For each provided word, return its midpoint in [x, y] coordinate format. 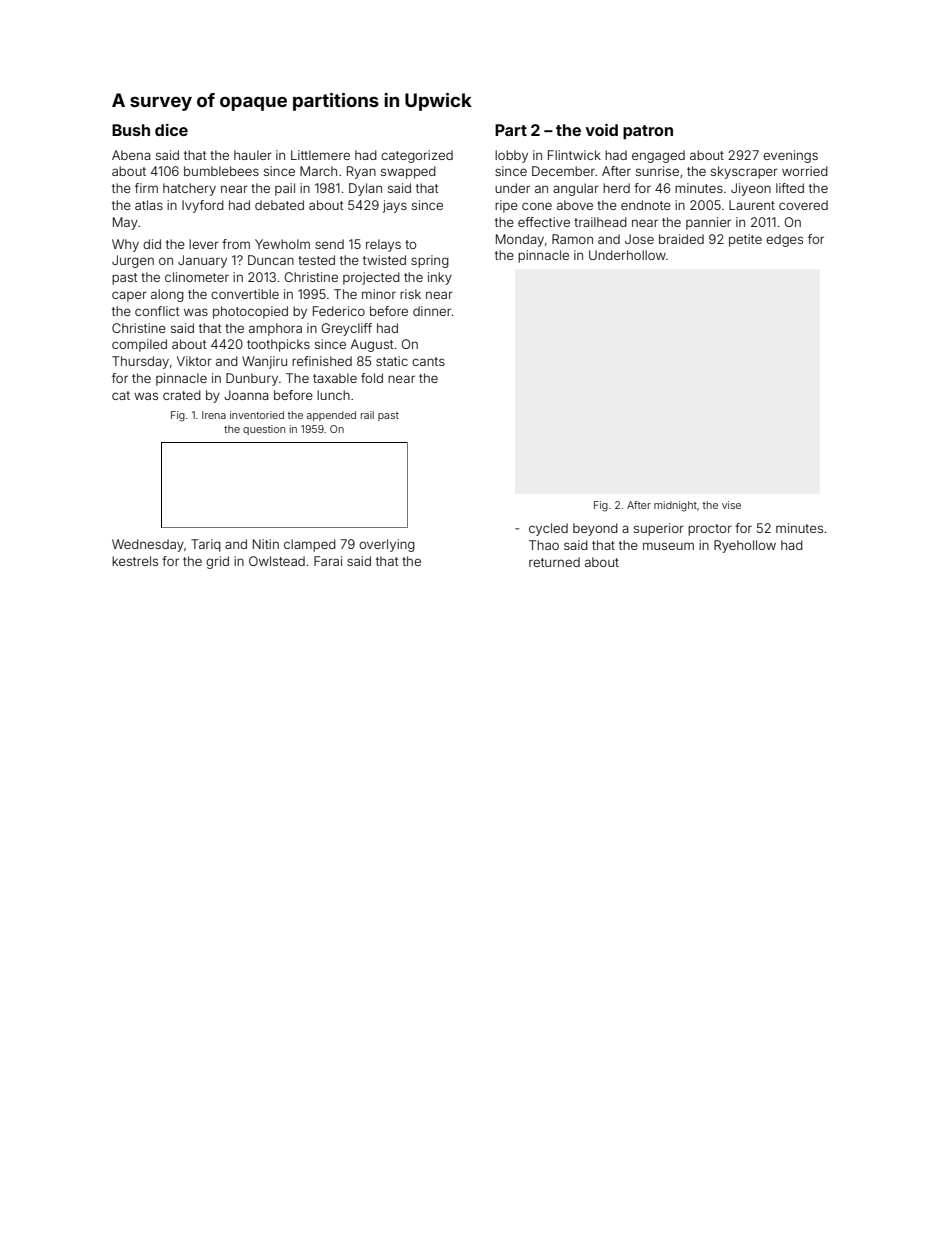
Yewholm [282, 244]
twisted [384, 260]
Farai [328, 561]
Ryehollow [745, 546]
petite [745, 240]
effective [544, 222]
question [264, 430]
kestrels [135, 561]
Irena [214, 415]
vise [731, 505]
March [318, 171]
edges [784, 240]
